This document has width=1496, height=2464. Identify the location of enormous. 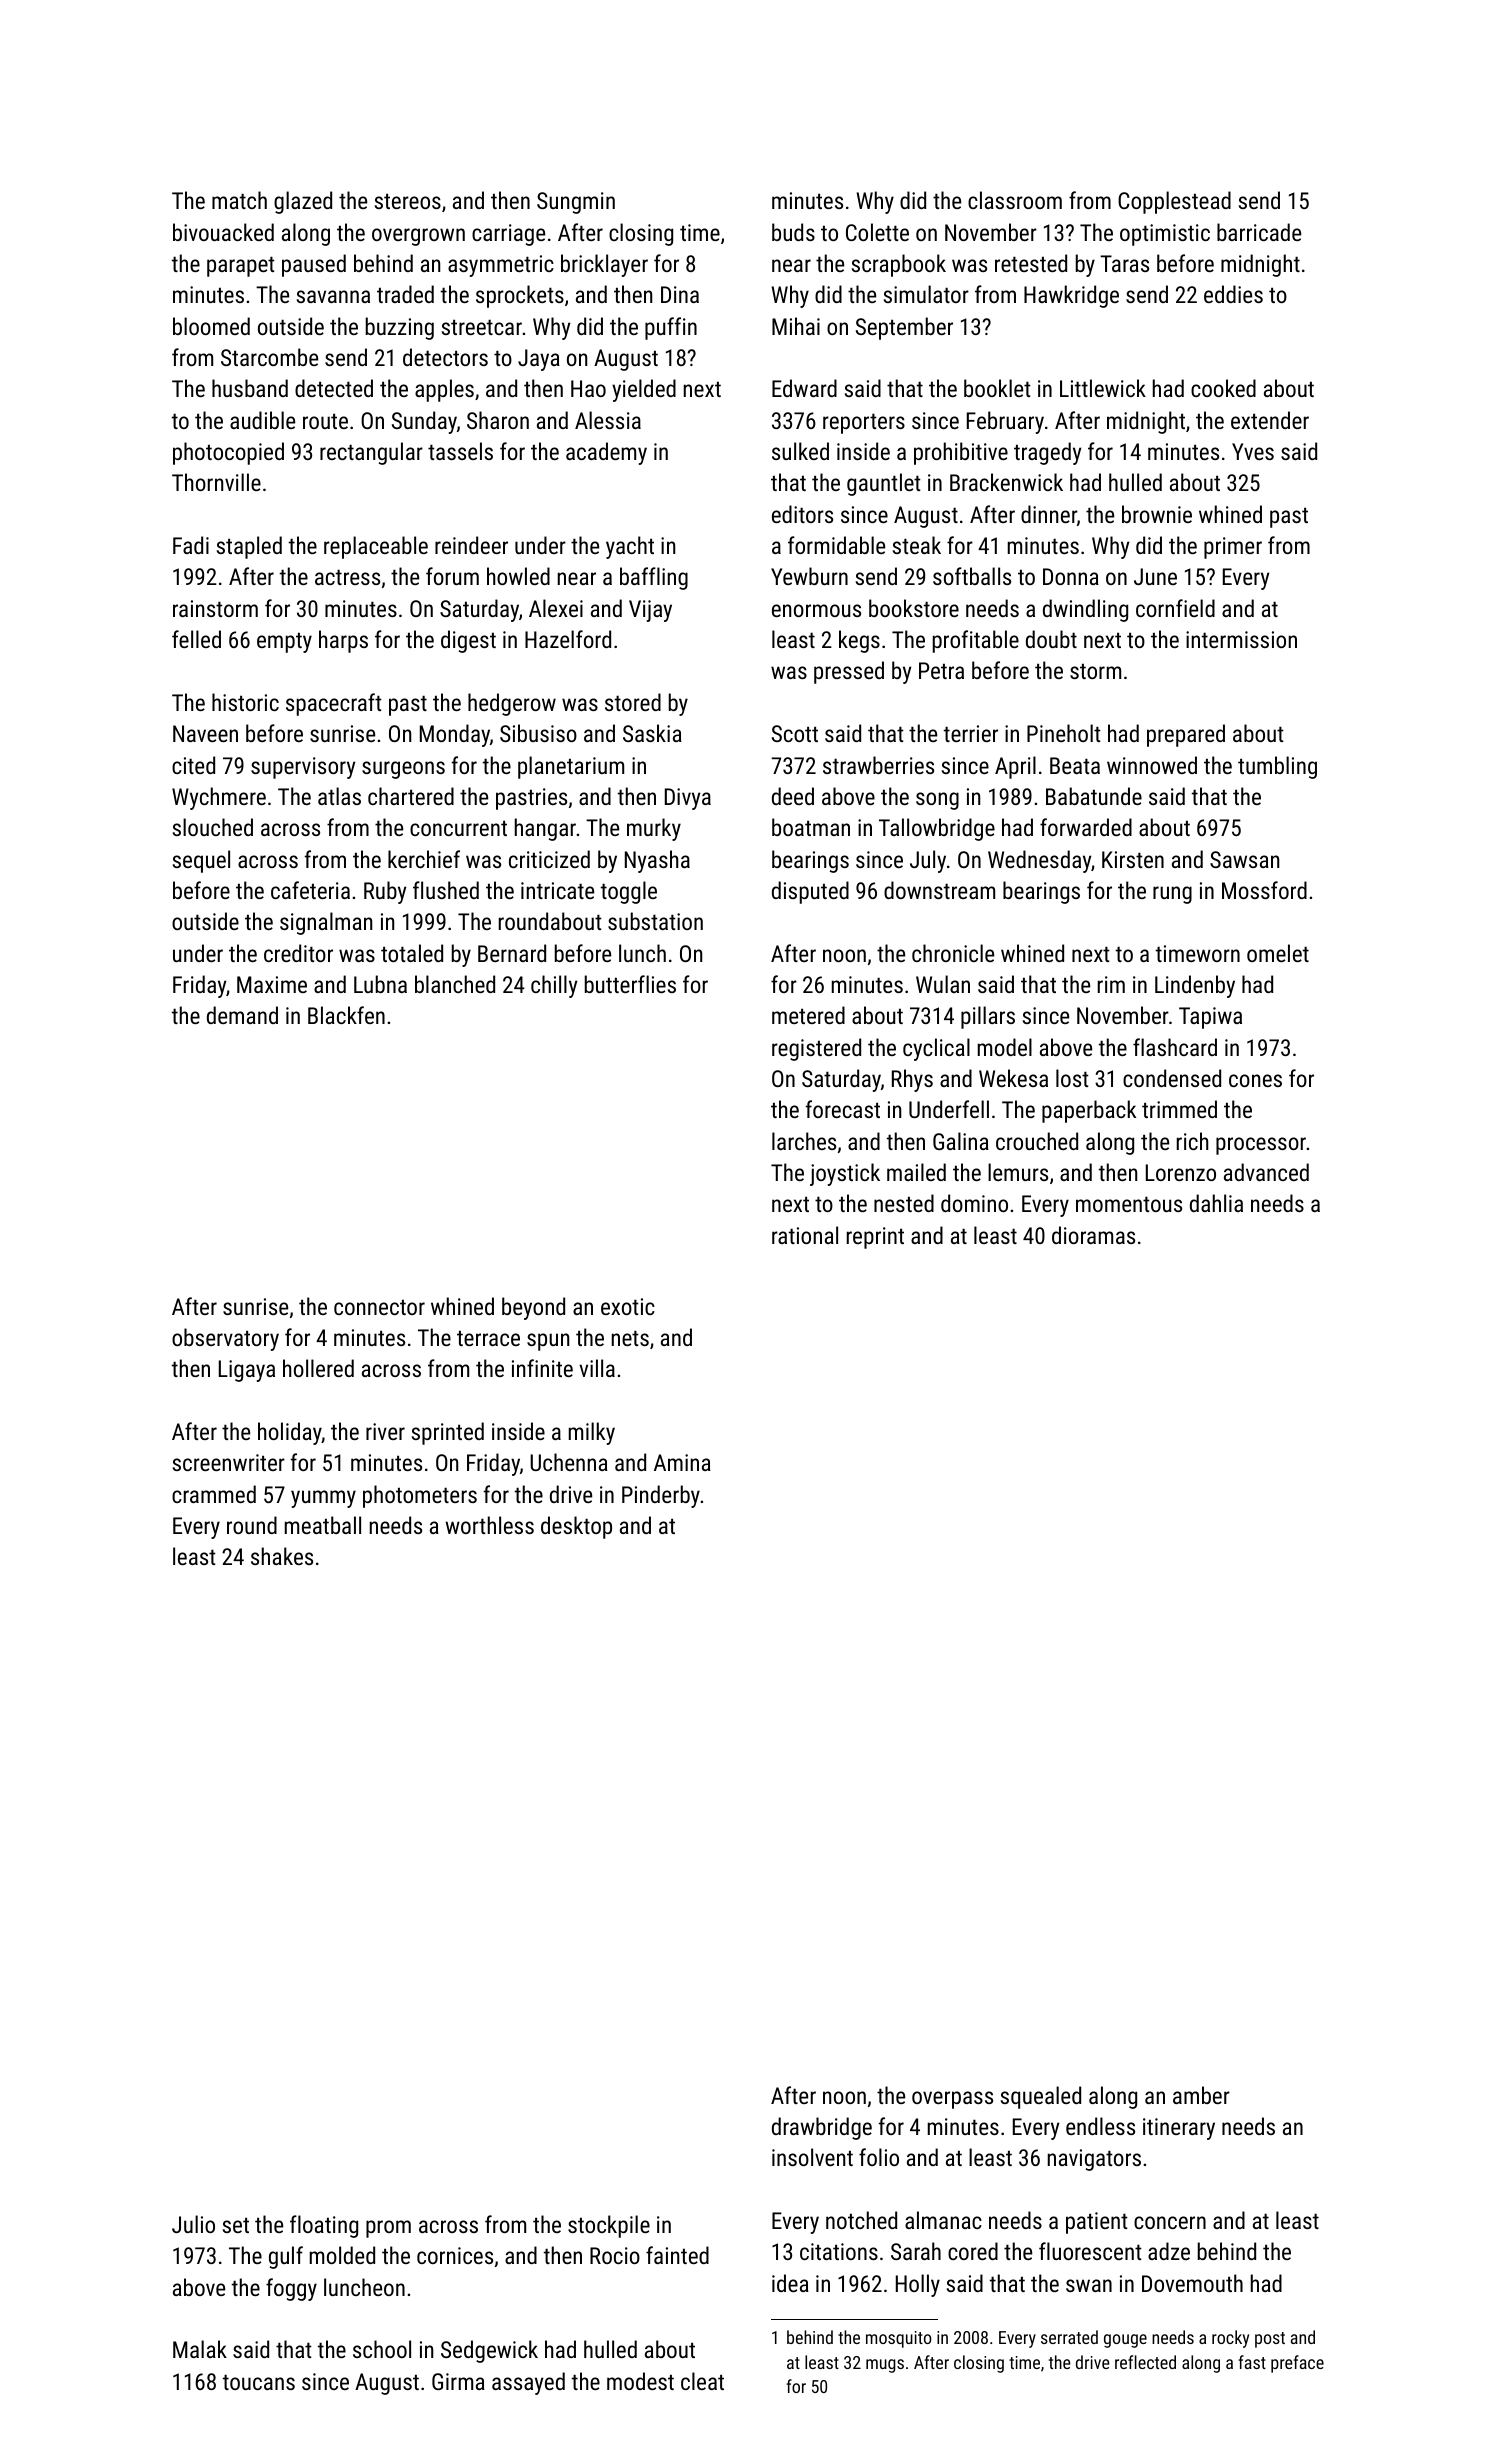
(816, 610).
